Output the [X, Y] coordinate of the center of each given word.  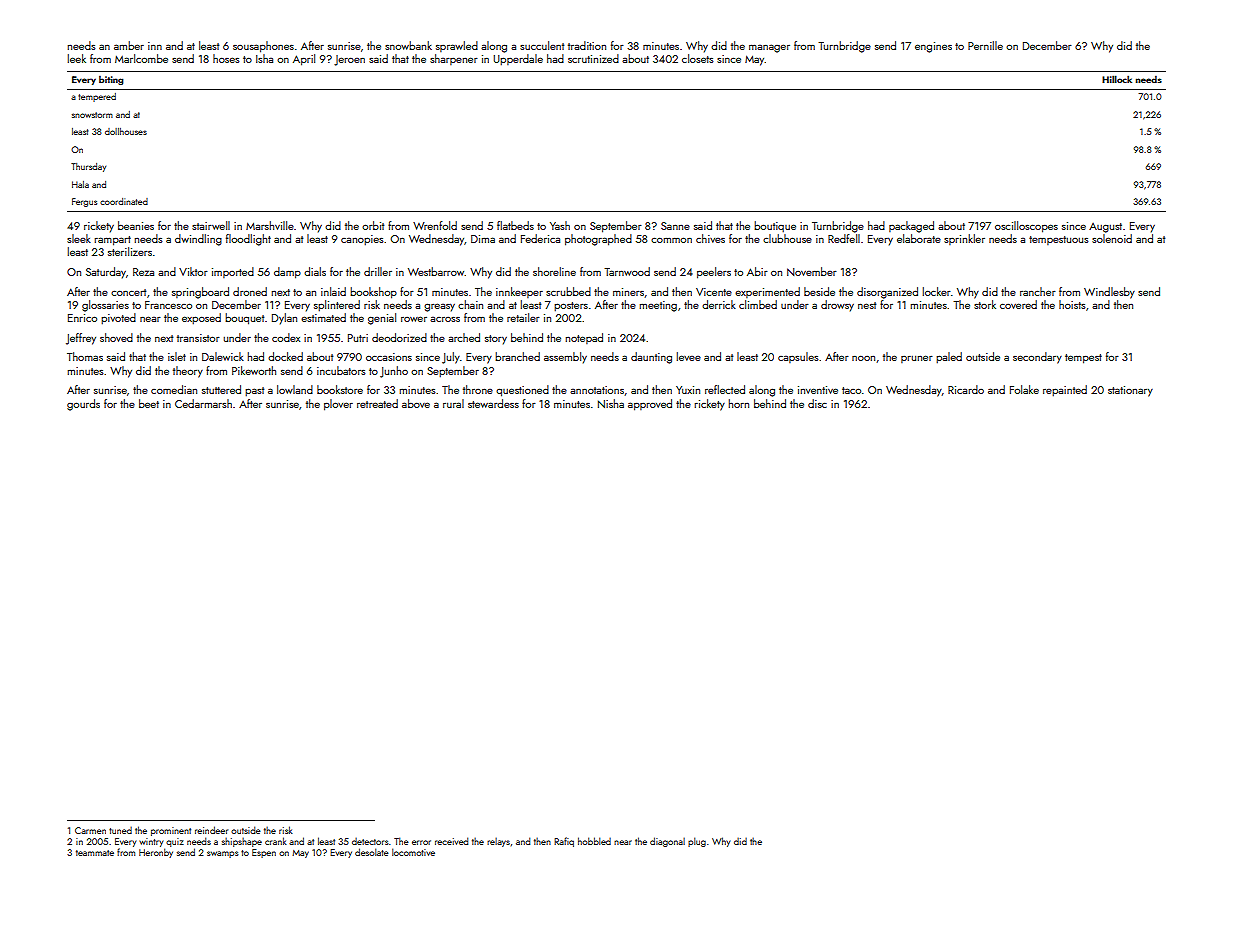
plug [697, 842]
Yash [560, 225]
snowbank [408, 45]
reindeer [211, 830]
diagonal [667, 842]
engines [933, 47]
